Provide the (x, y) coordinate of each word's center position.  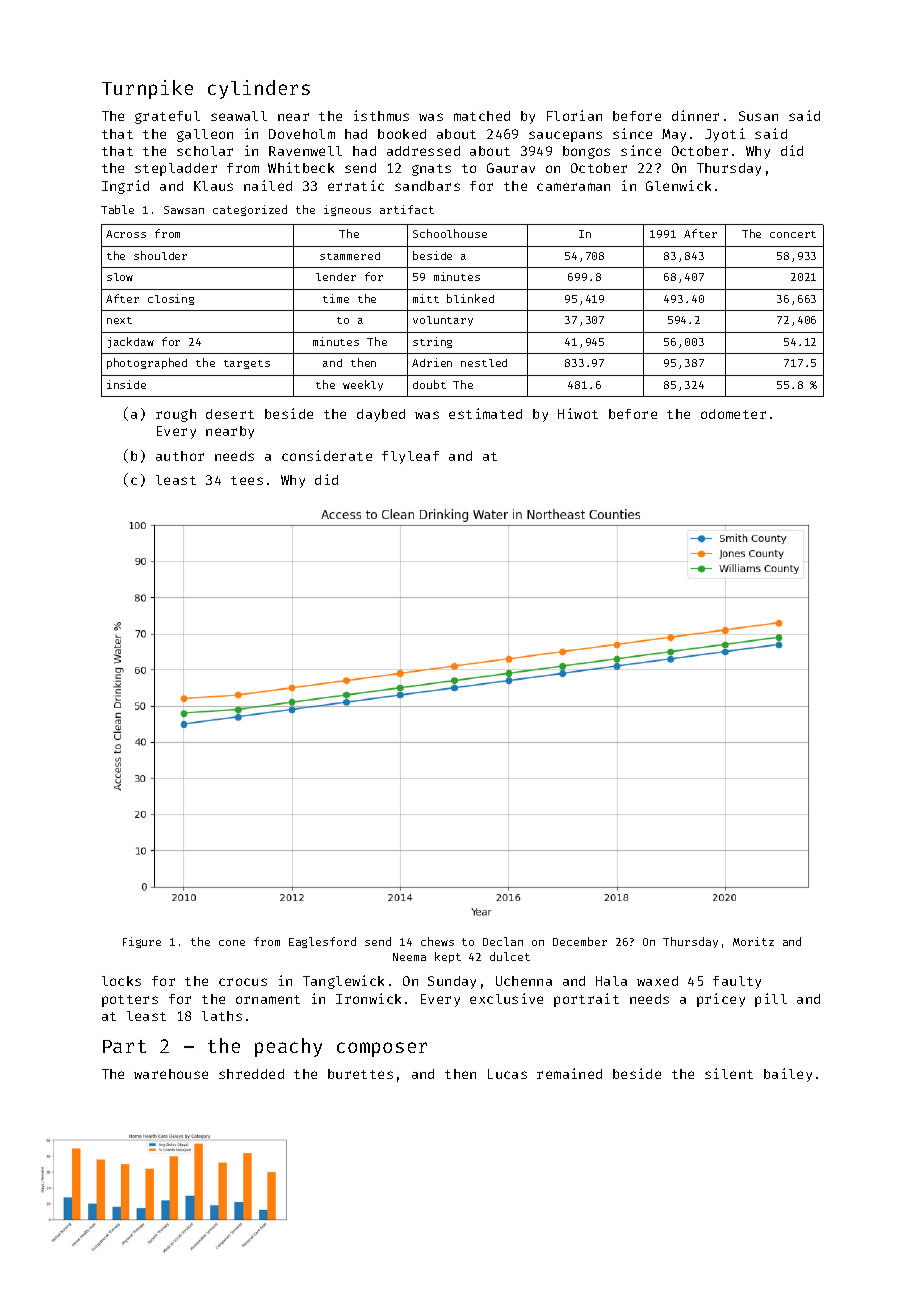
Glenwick (678, 185)
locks (121, 981)
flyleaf (410, 457)
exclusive (506, 998)
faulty (737, 982)
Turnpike (147, 89)
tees (247, 480)
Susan (758, 116)
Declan (503, 941)
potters (130, 1001)
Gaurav (511, 168)
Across (126, 234)
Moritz (753, 941)
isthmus (381, 115)
